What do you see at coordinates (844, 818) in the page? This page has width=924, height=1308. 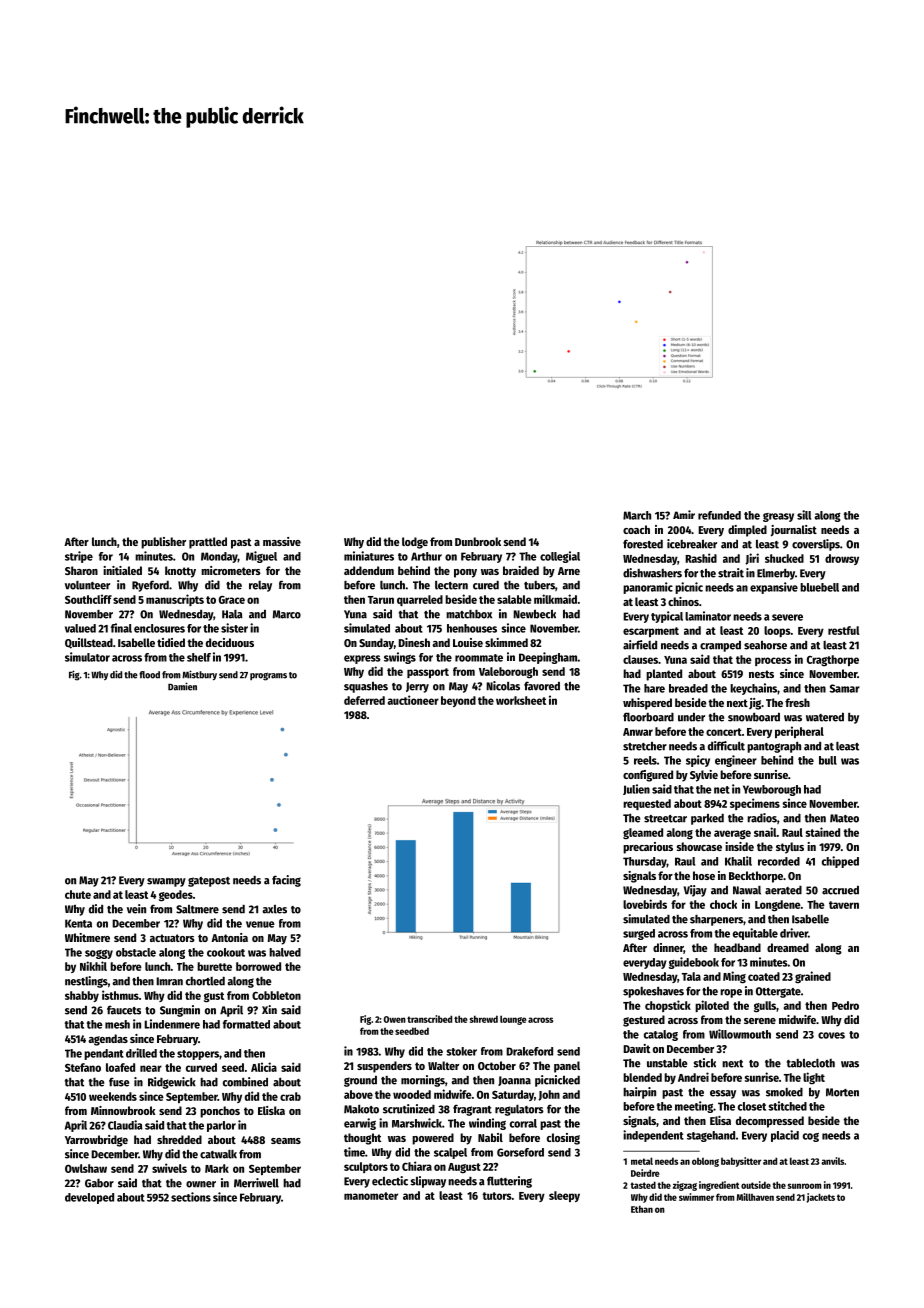 I see `Mateo` at bounding box center [844, 818].
